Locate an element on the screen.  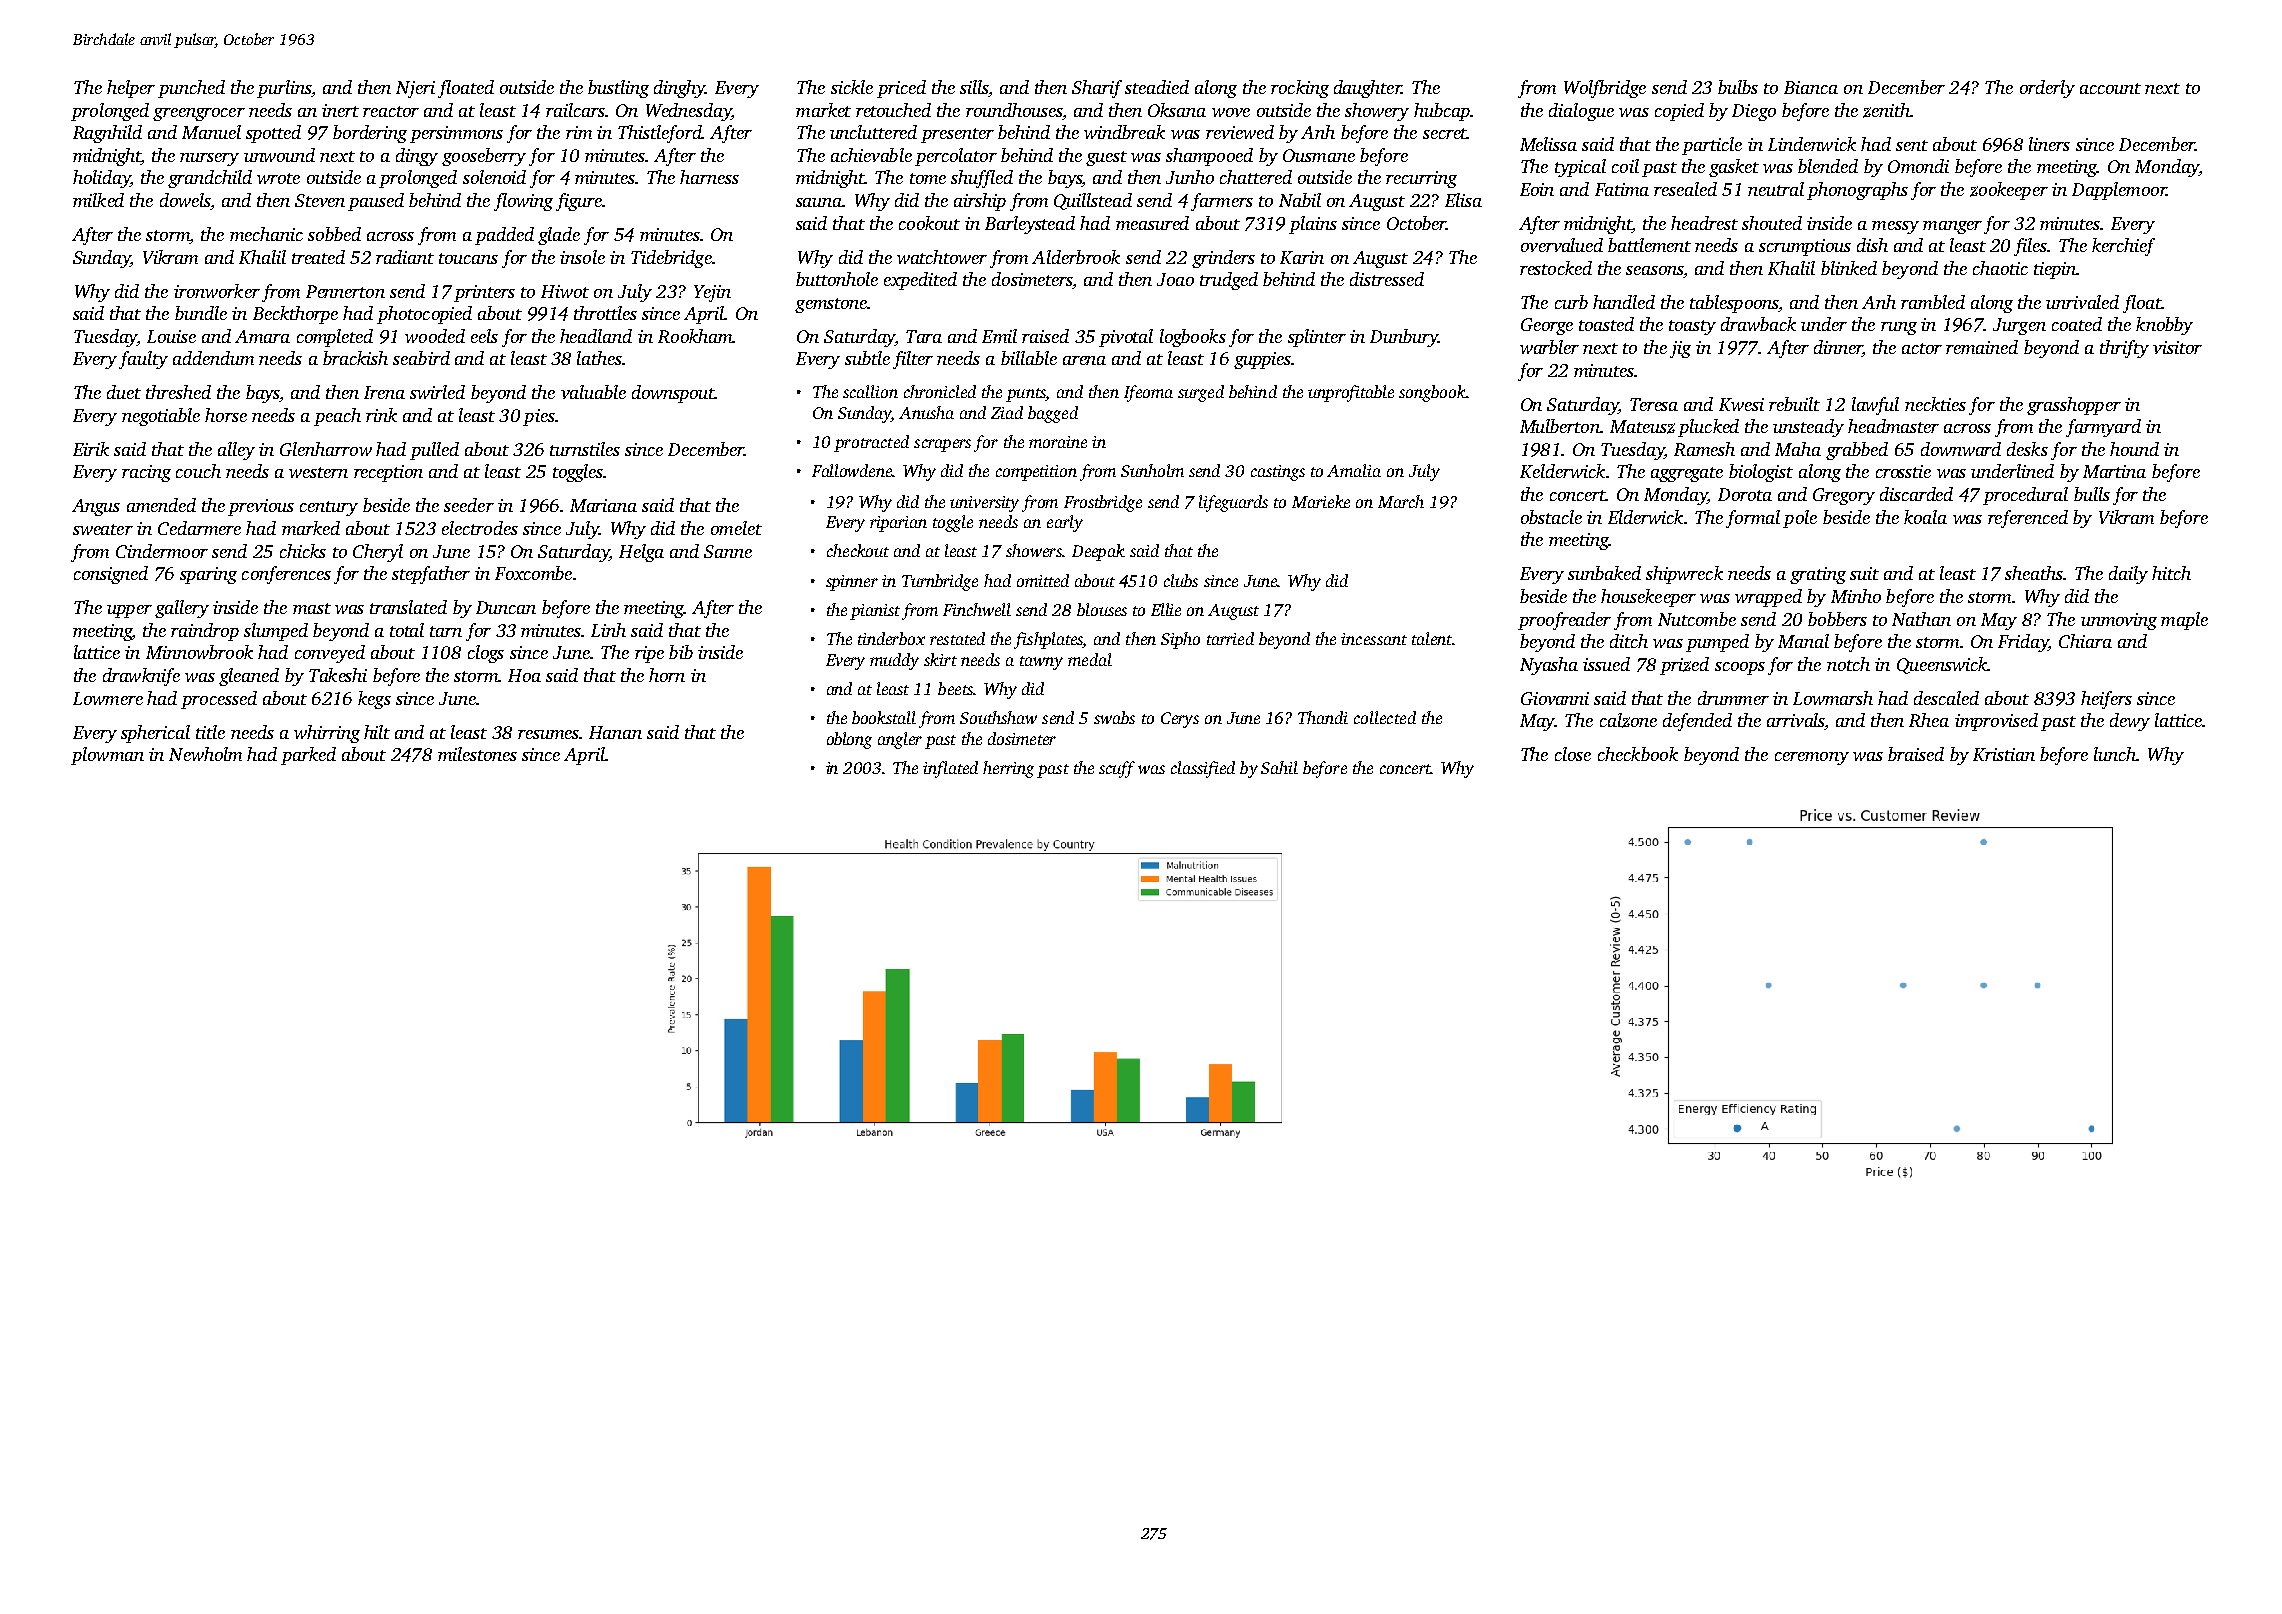
Finchwell is located at coordinates (977, 609).
